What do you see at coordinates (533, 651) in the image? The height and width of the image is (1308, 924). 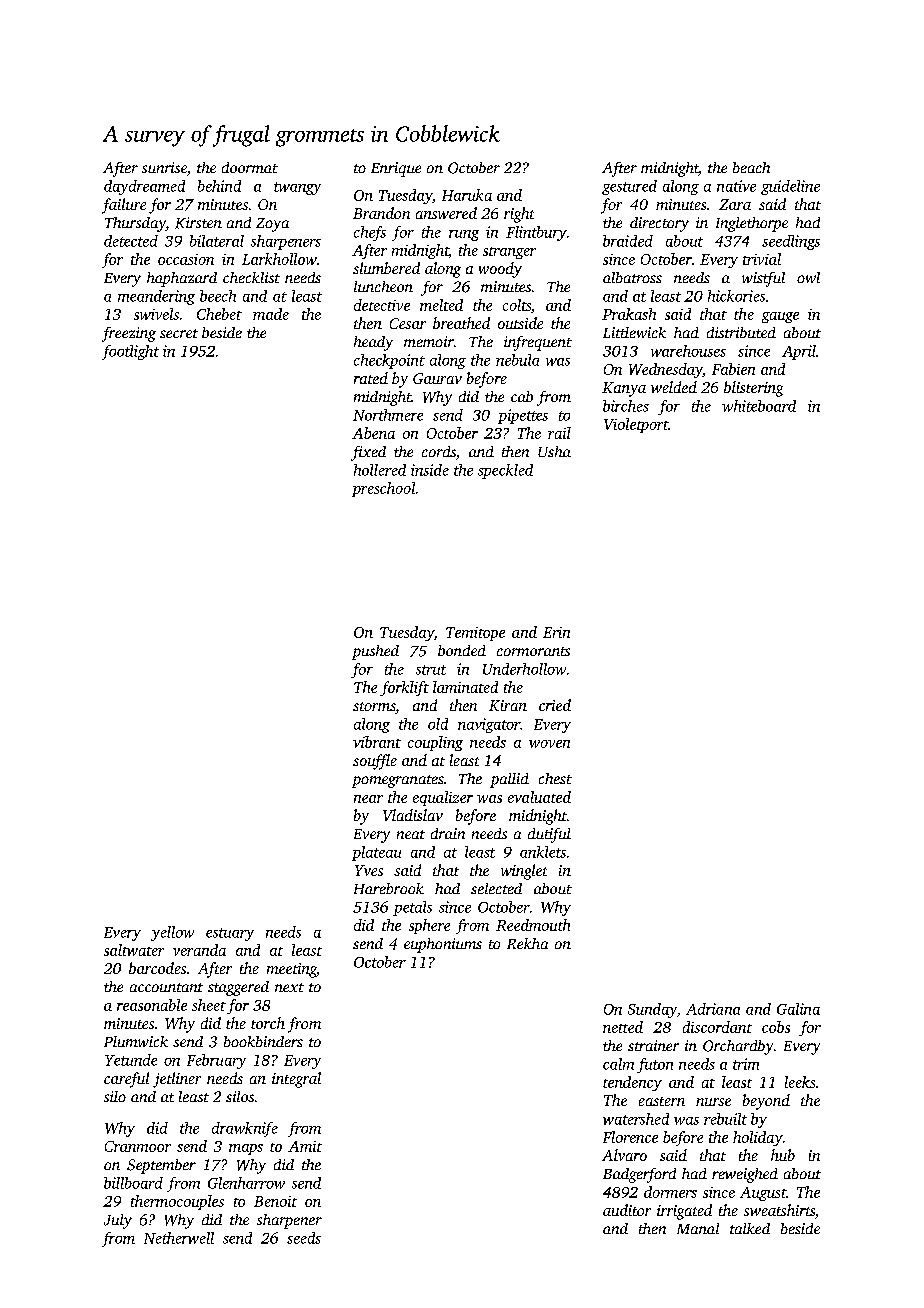 I see `cormorants` at bounding box center [533, 651].
